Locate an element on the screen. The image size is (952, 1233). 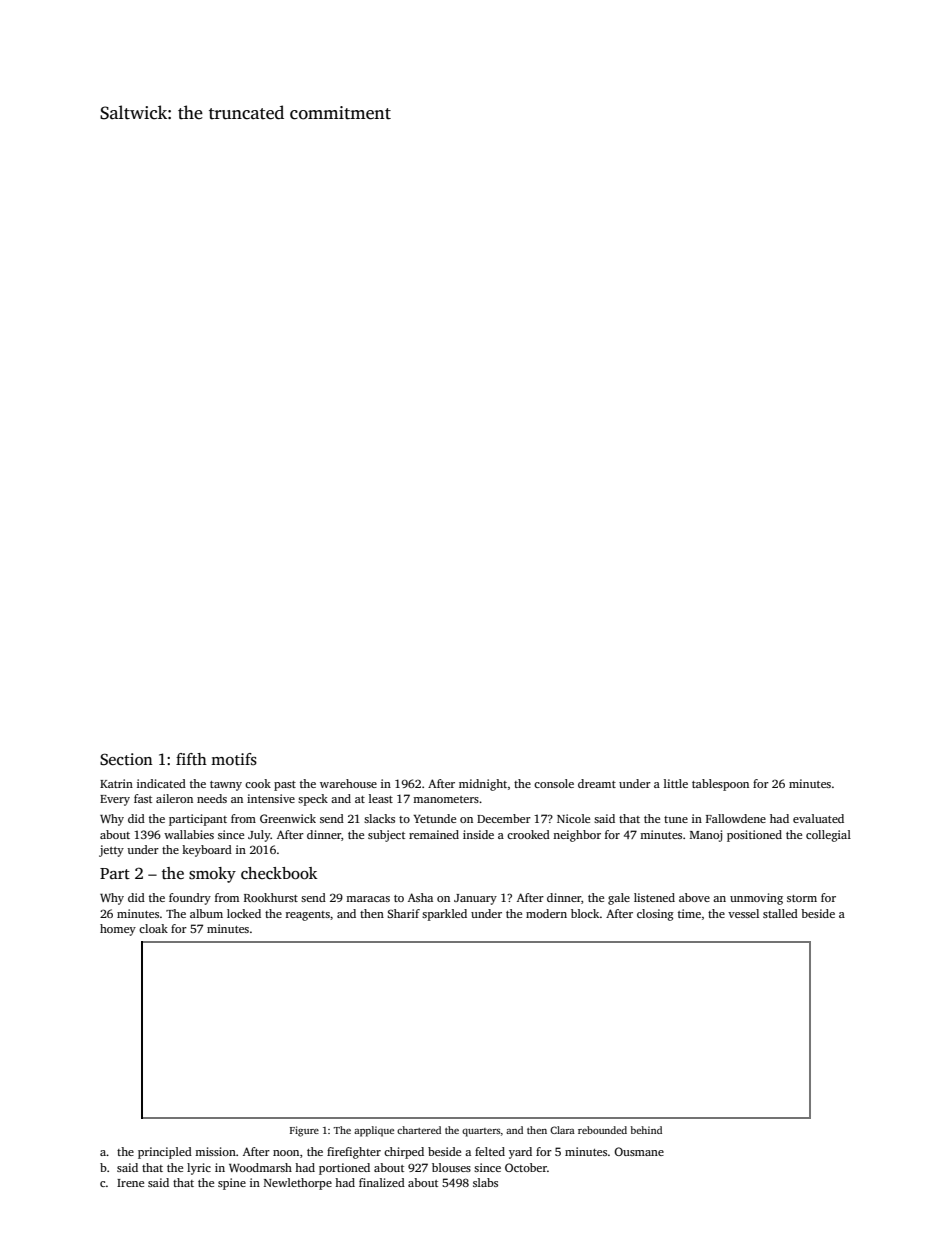
modern is located at coordinates (546, 913).
